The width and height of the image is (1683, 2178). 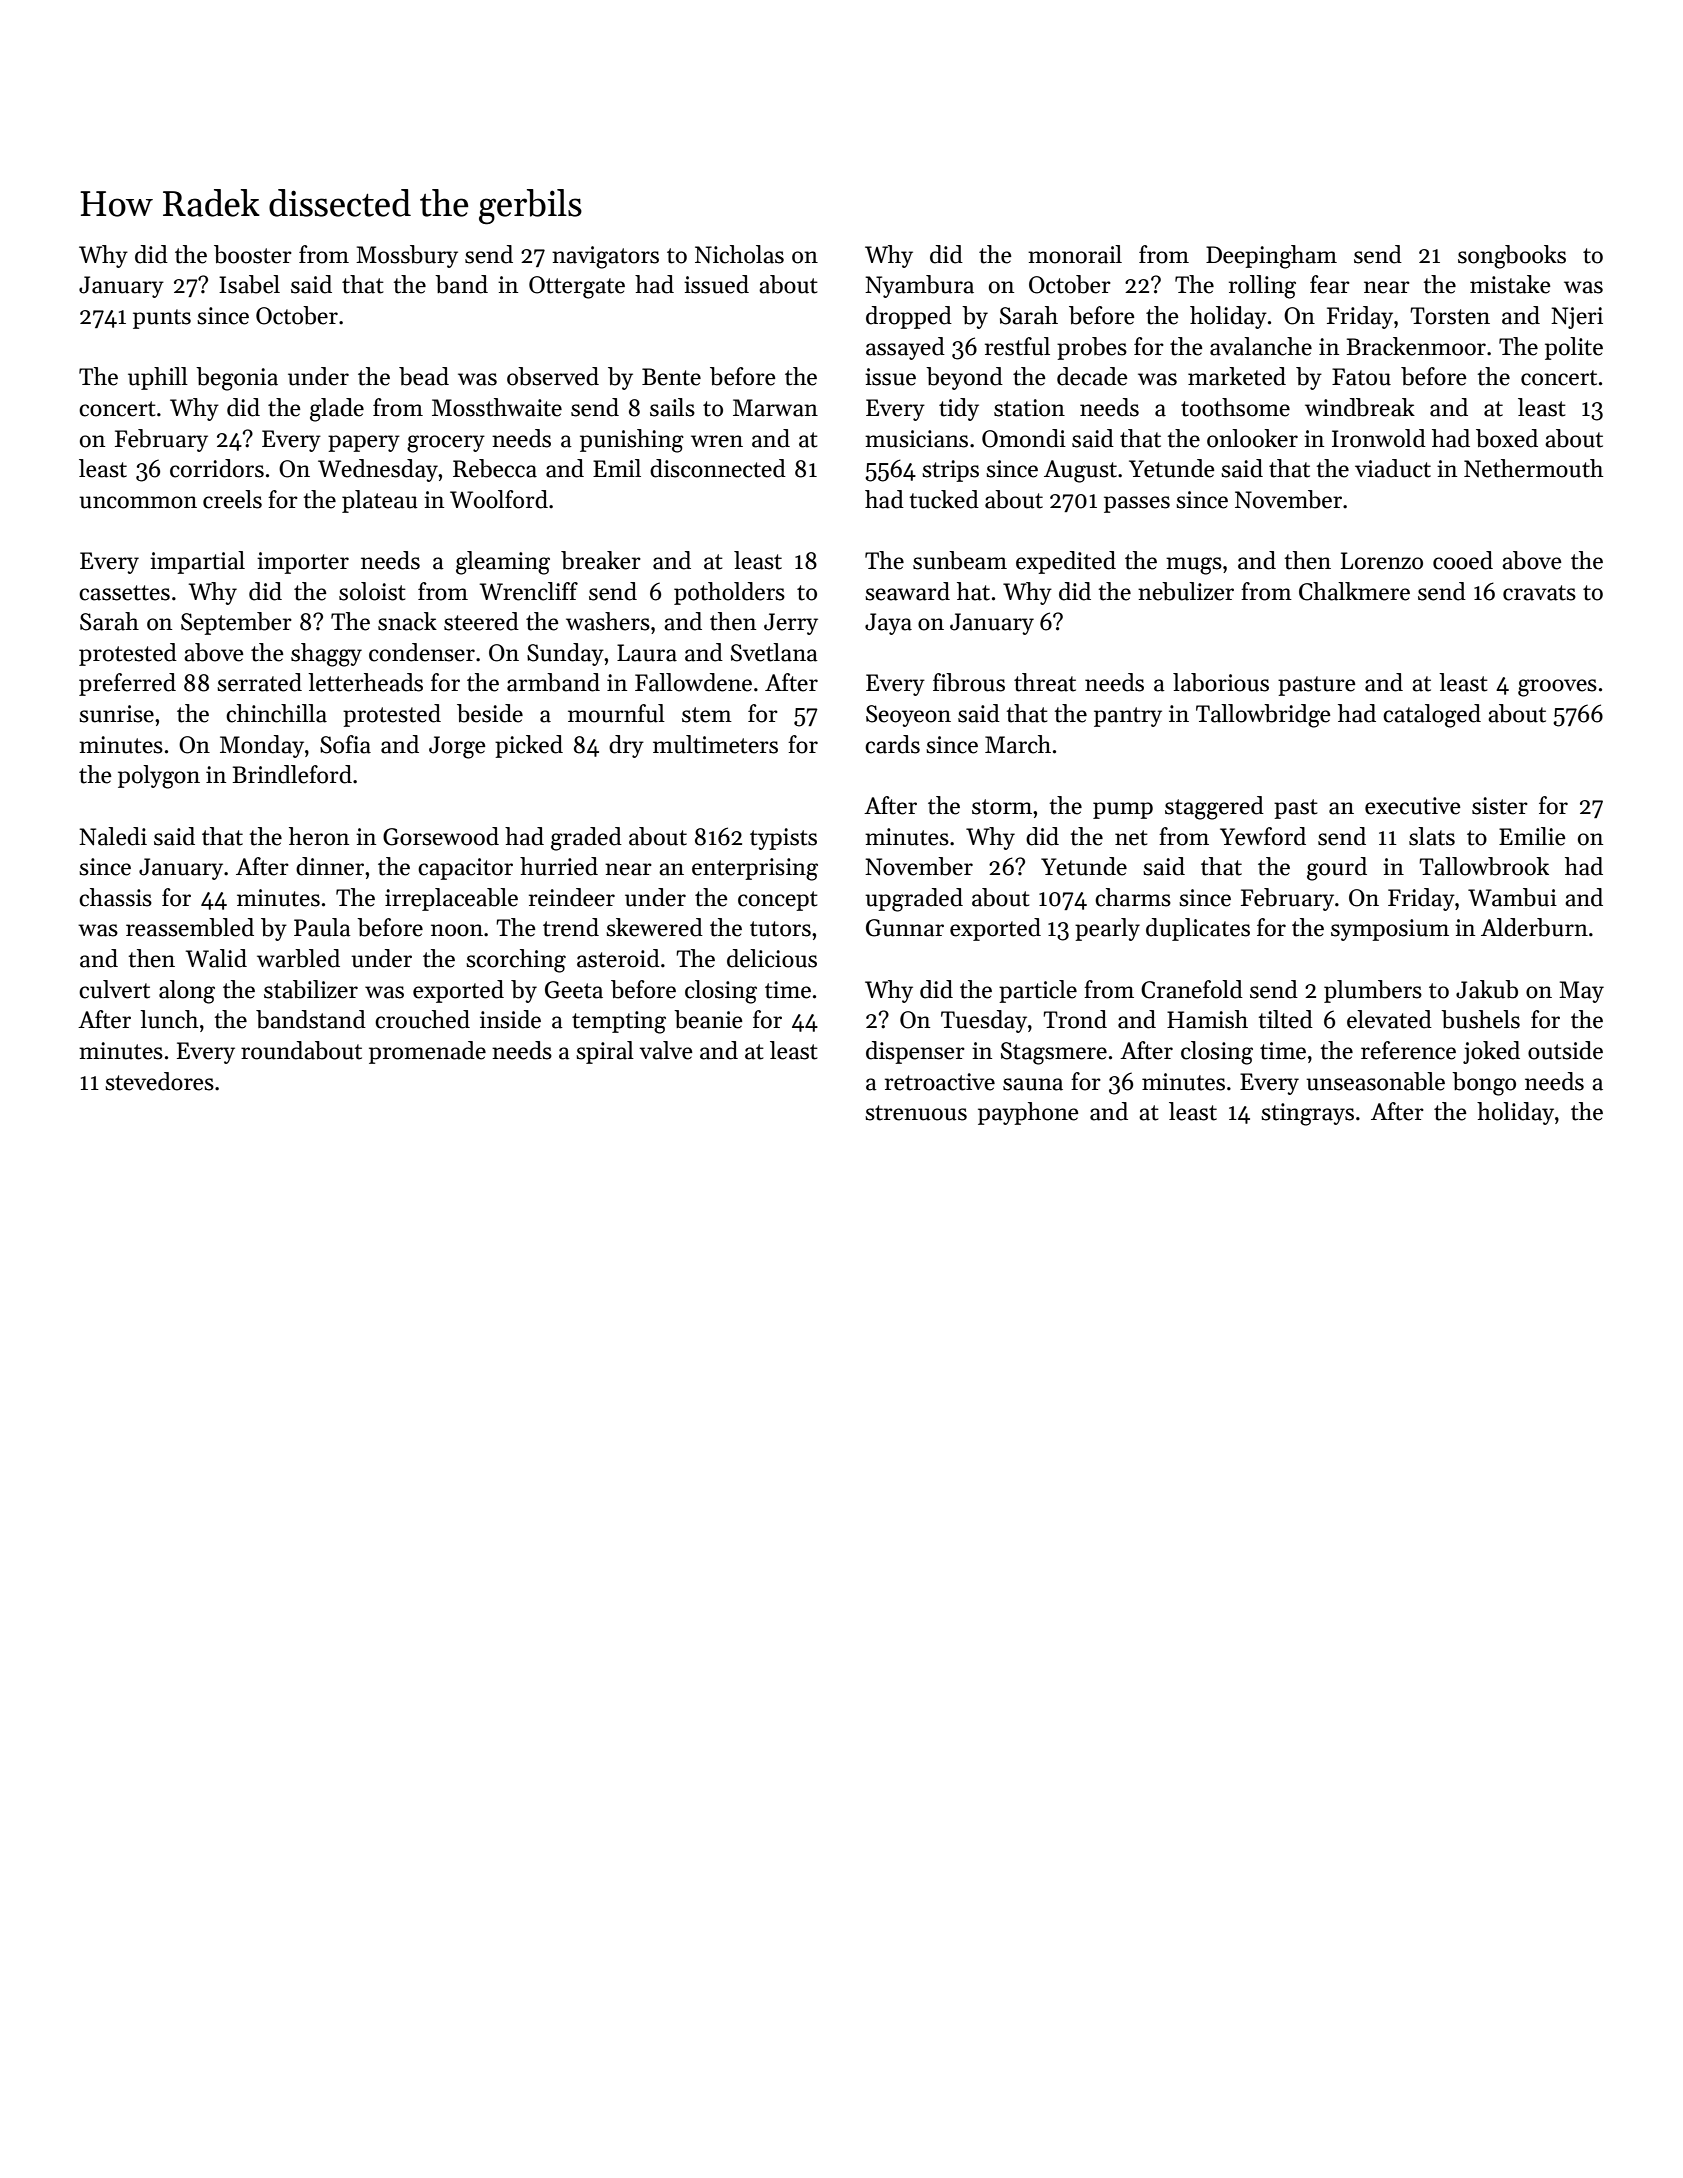 What do you see at coordinates (1028, 1113) in the image?
I see `payphone` at bounding box center [1028, 1113].
